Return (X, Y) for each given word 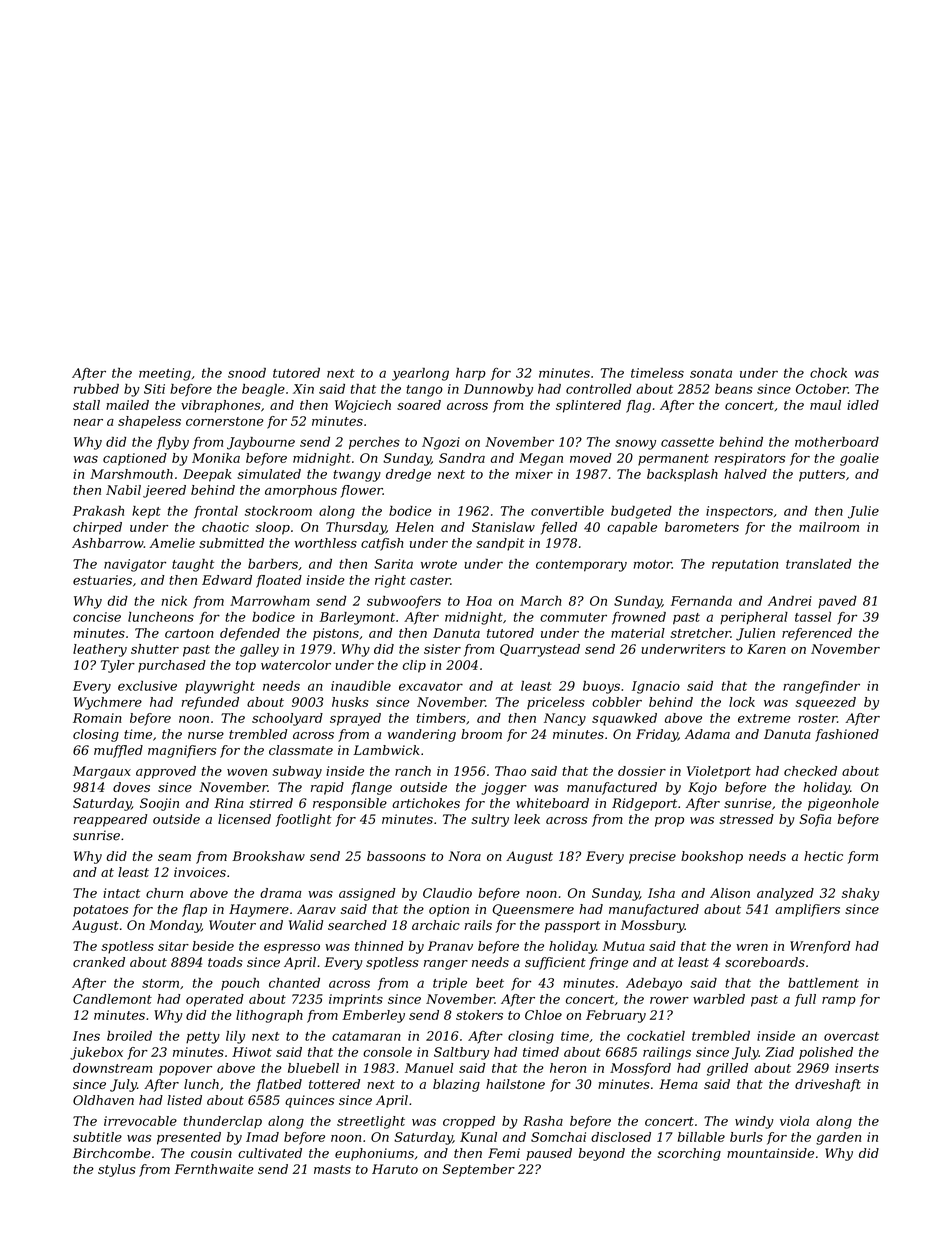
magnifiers (182, 751)
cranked (99, 962)
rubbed (96, 389)
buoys (601, 687)
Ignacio (656, 687)
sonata (711, 373)
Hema (678, 1084)
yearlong (420, 374)
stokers (479, 1015)
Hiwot (252, 1052)
